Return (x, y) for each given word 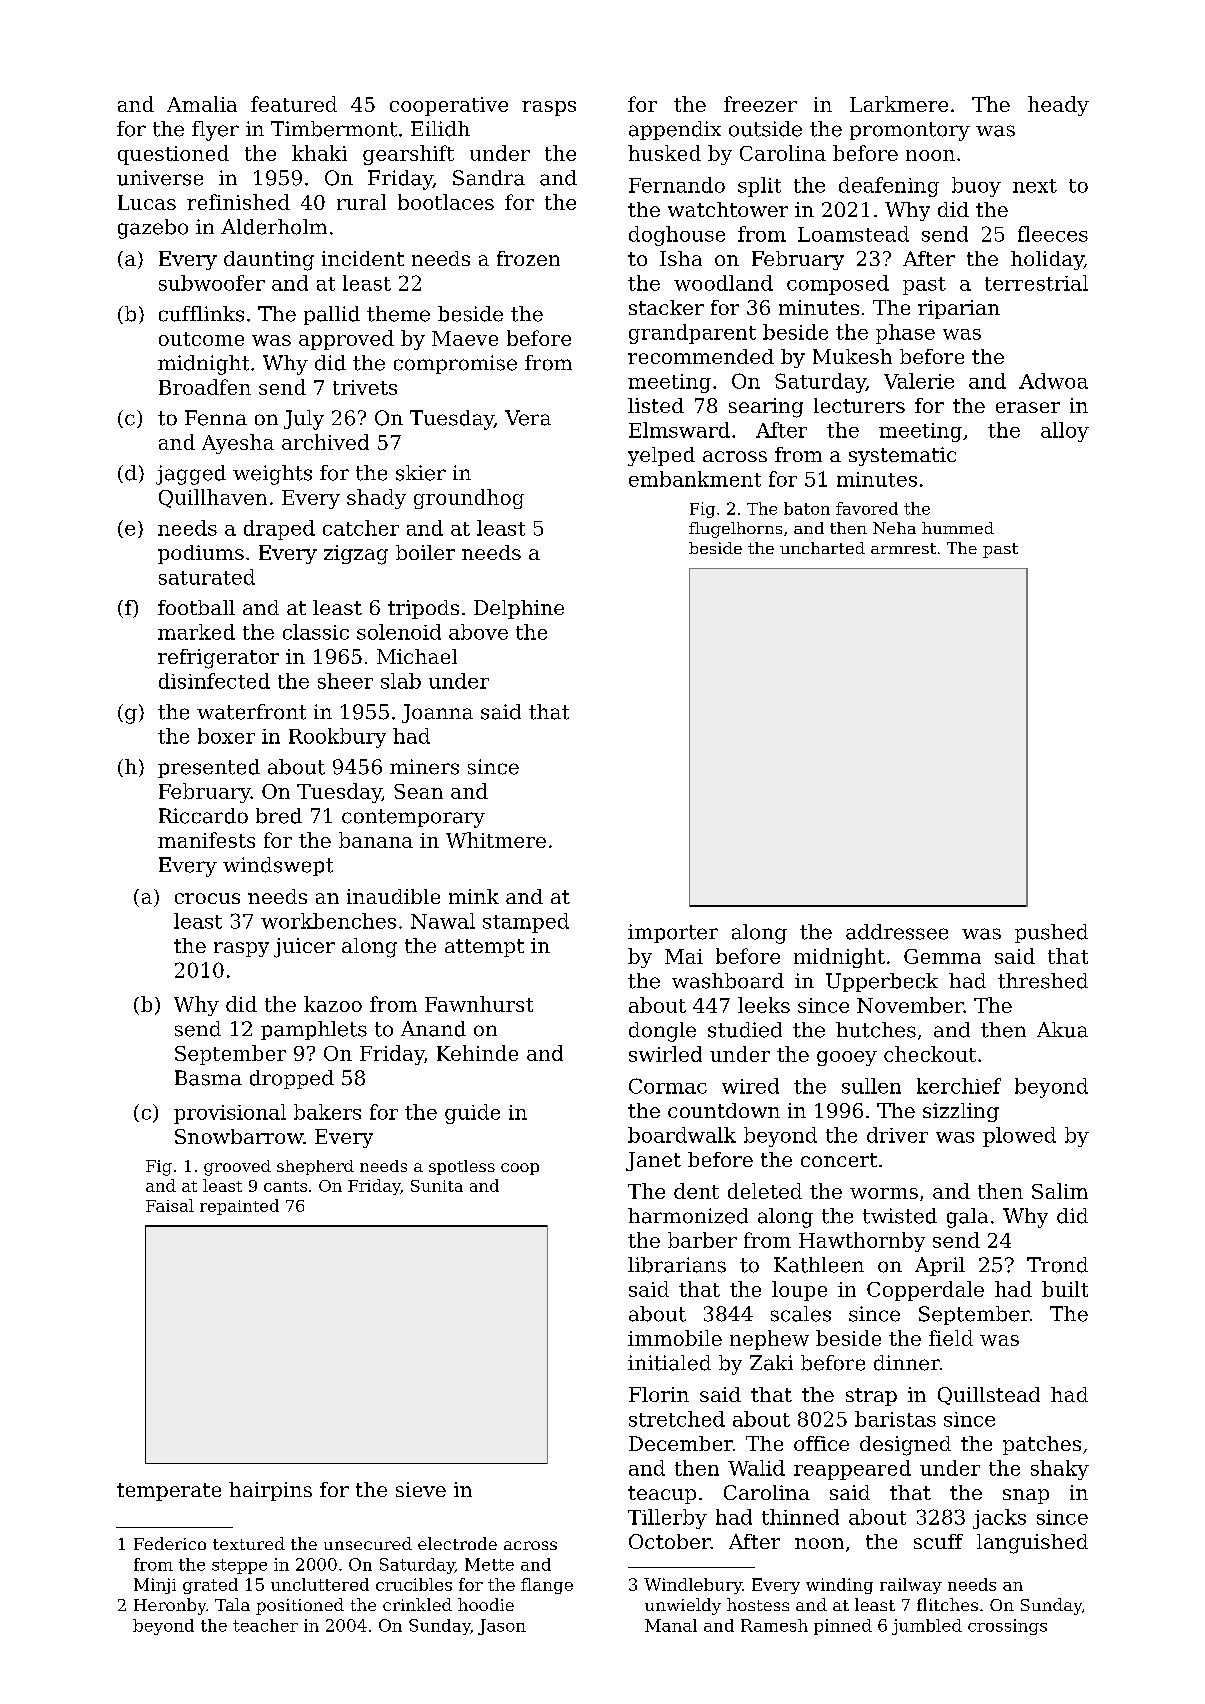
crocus (207, 898)
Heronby (170, 1606)
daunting (269, 261)
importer (673, 933)
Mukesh (852, 356)
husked (664, 153)
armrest (903, 548)
